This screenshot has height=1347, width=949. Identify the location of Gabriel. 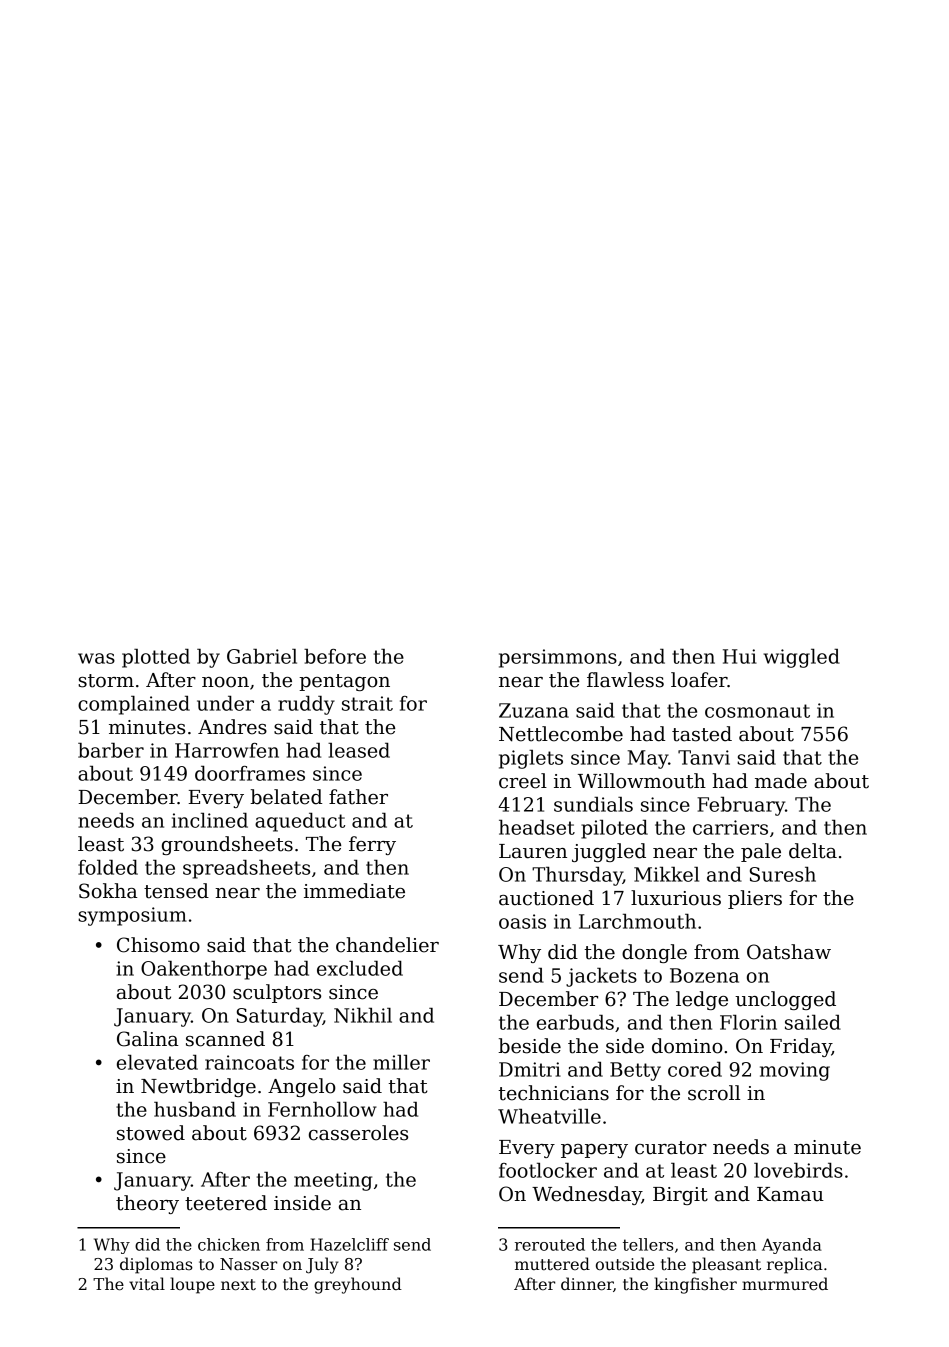
(262, 656).
